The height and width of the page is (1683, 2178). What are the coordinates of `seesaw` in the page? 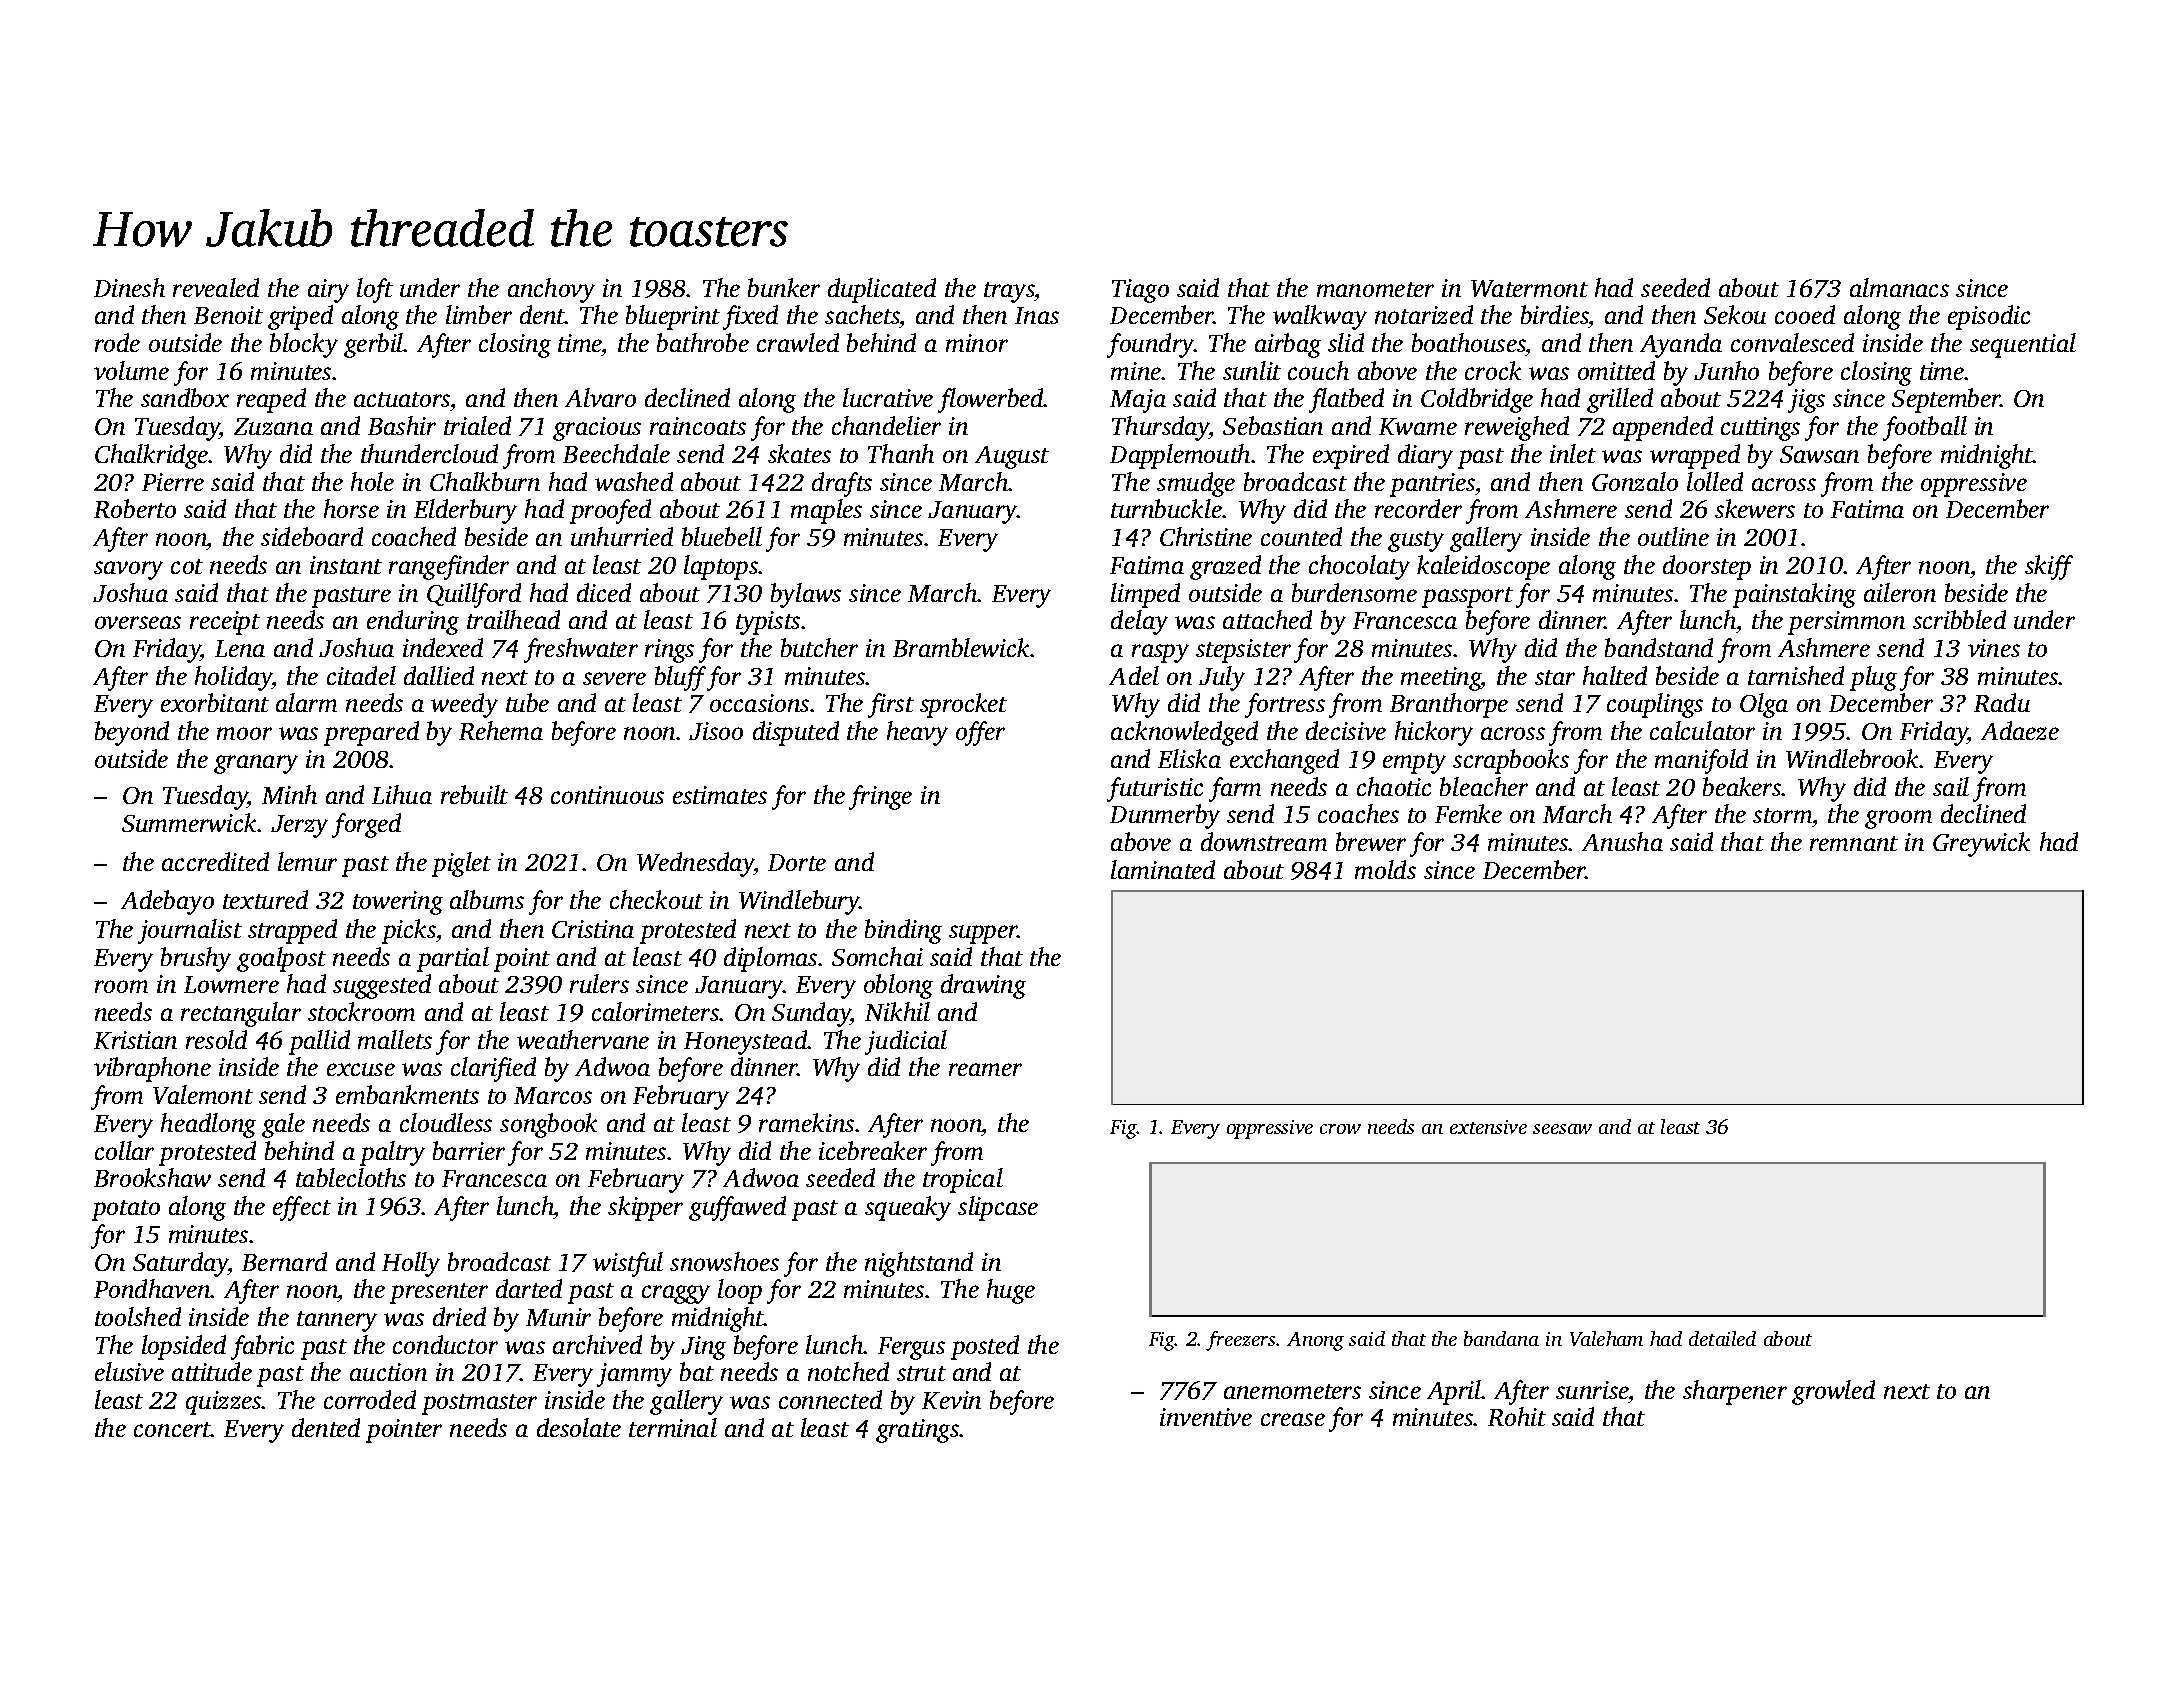 It's located at (1562, 1129).
